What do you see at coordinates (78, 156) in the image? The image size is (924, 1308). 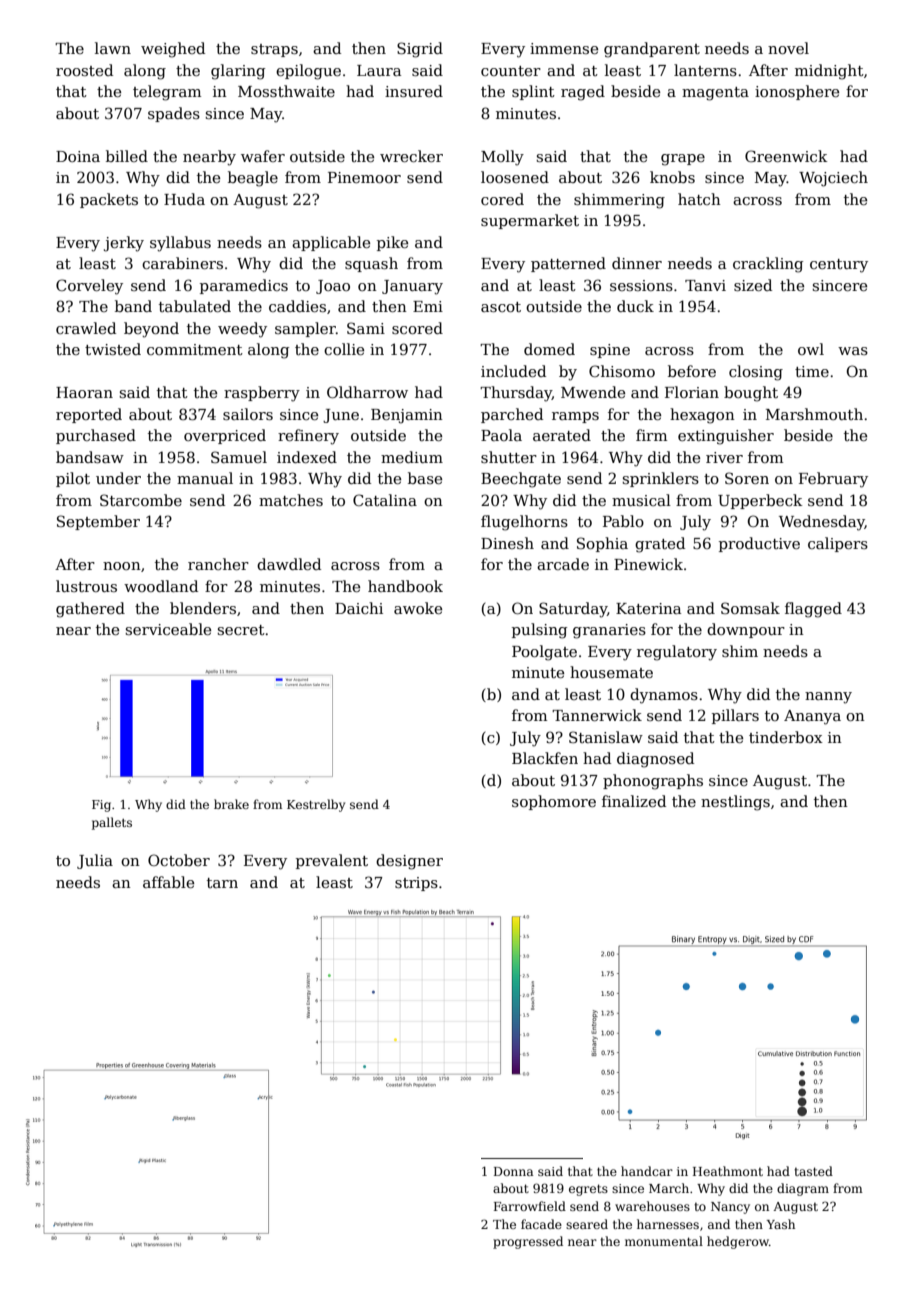 I see `Doina` at bounding box center [78, 156].
